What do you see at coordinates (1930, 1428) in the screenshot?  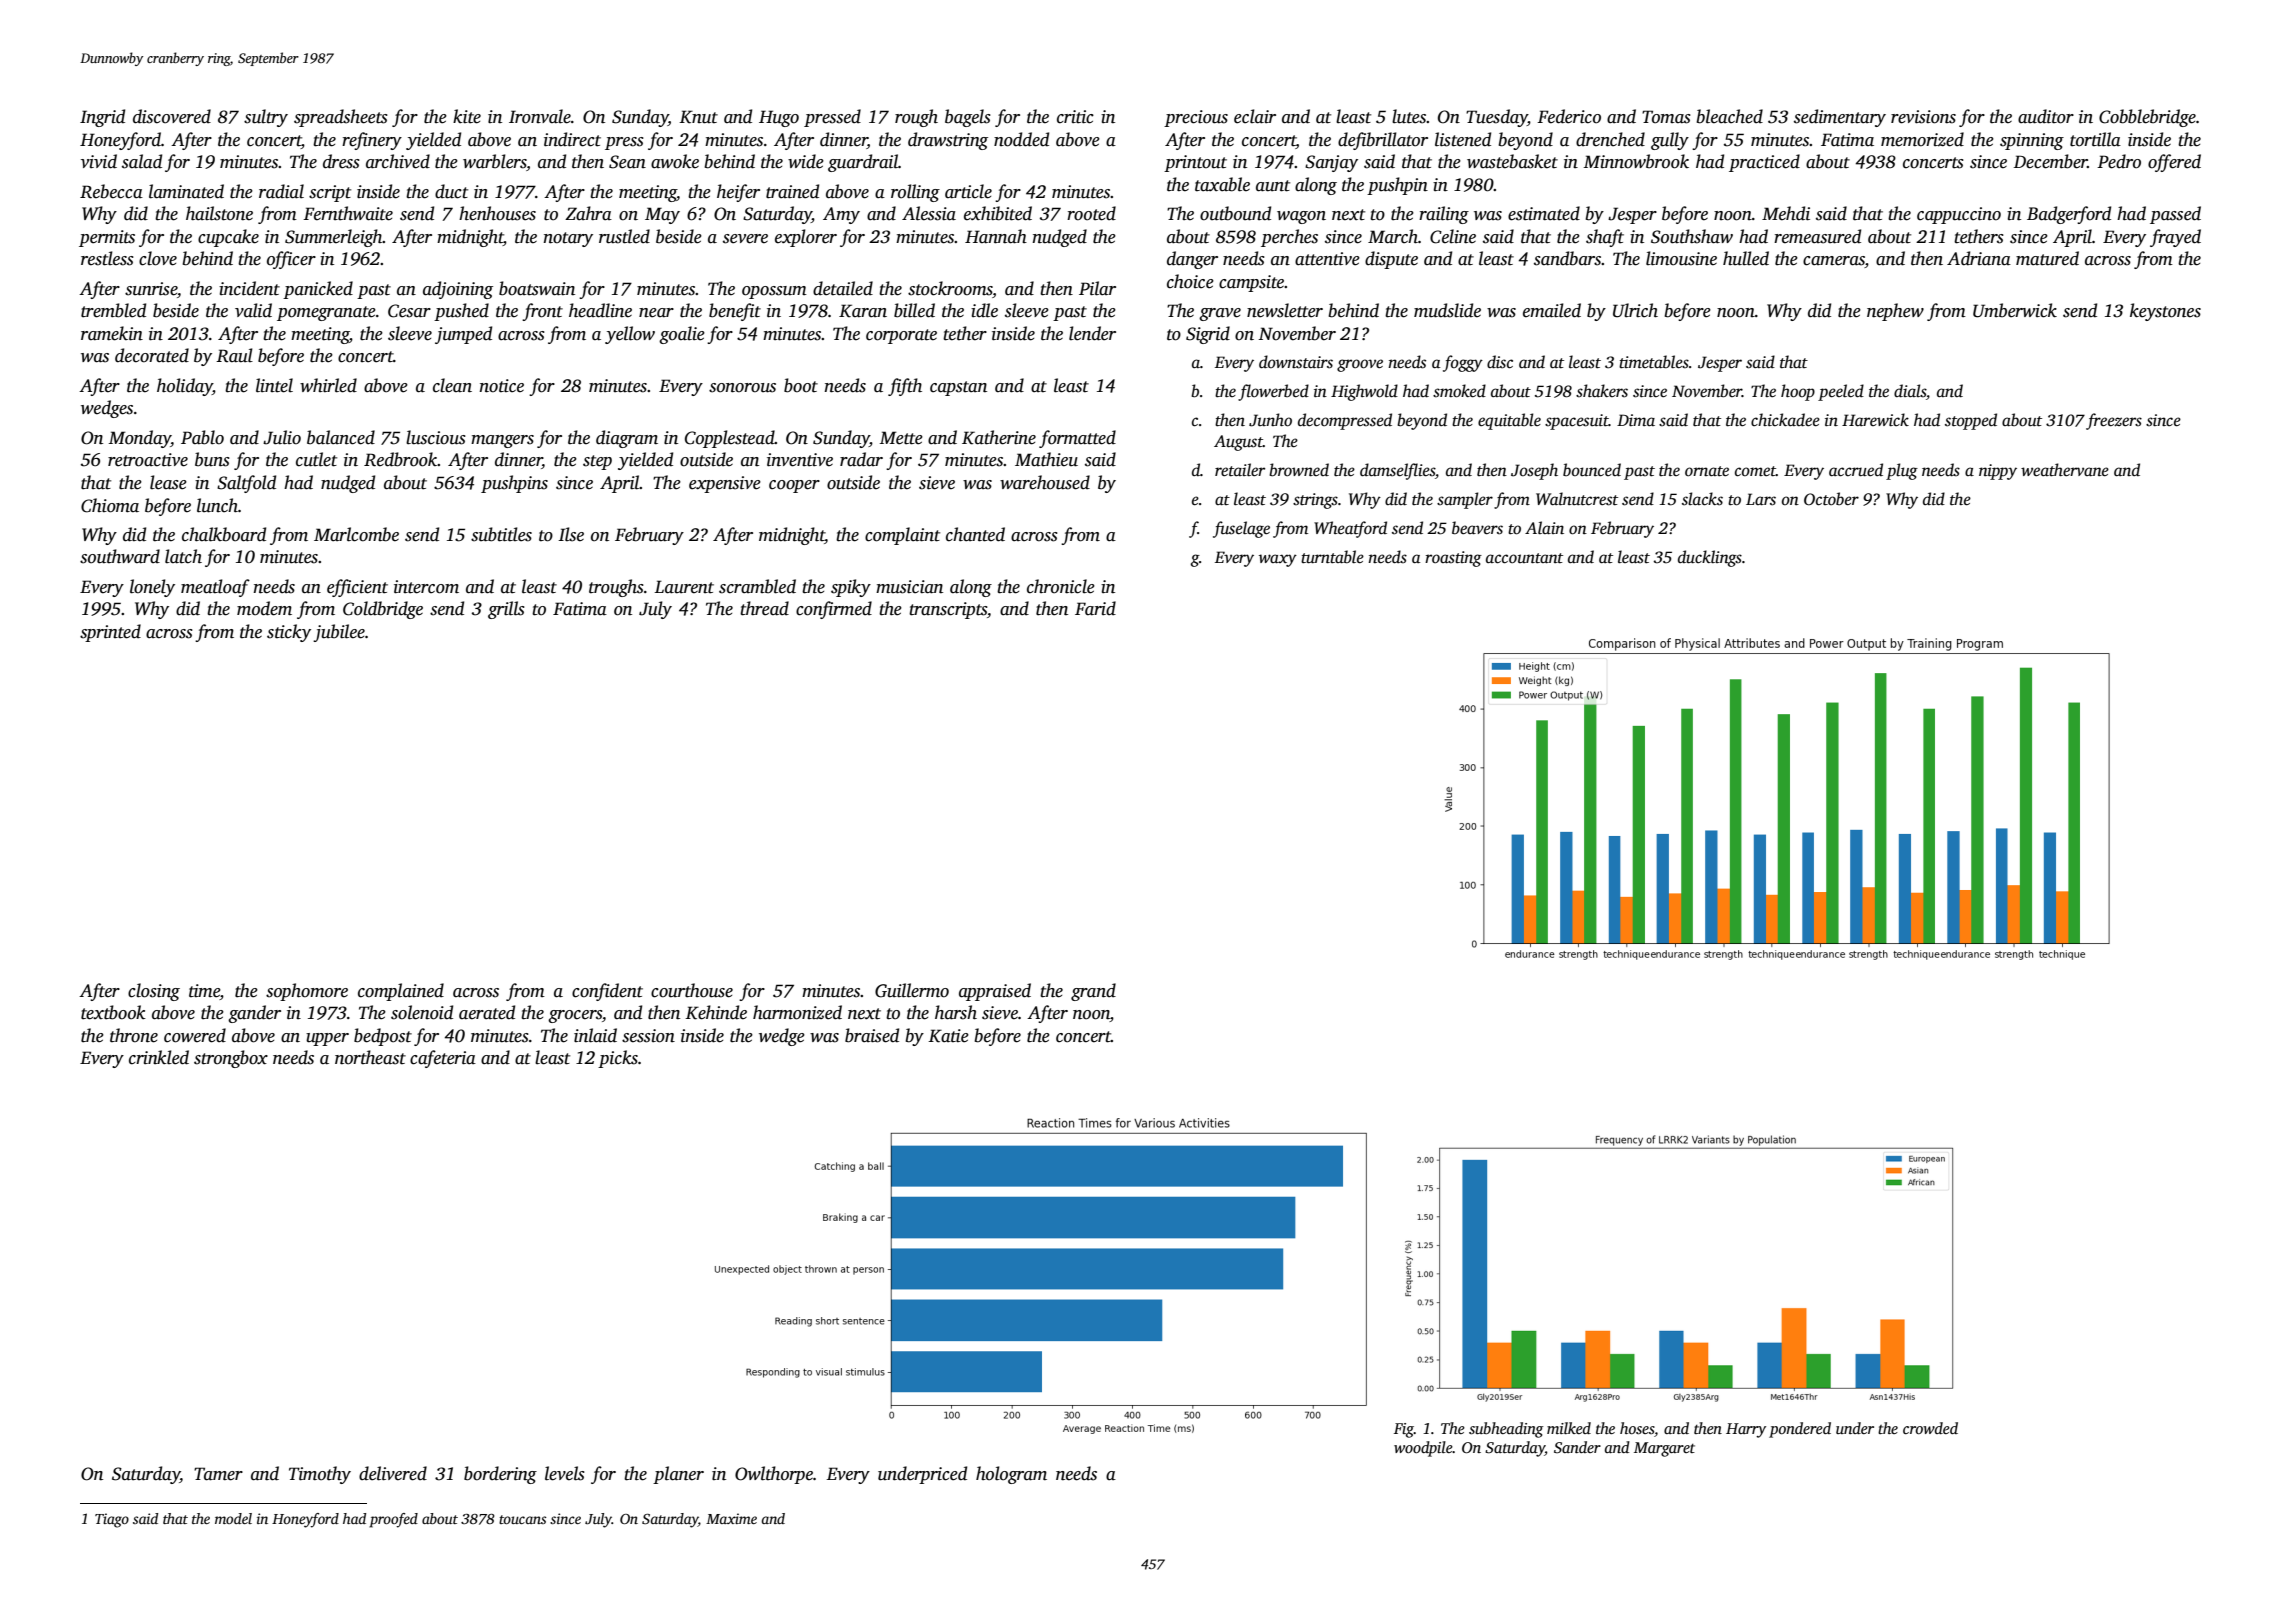 I see `crowded` at bounding box center [1930, 1428].
